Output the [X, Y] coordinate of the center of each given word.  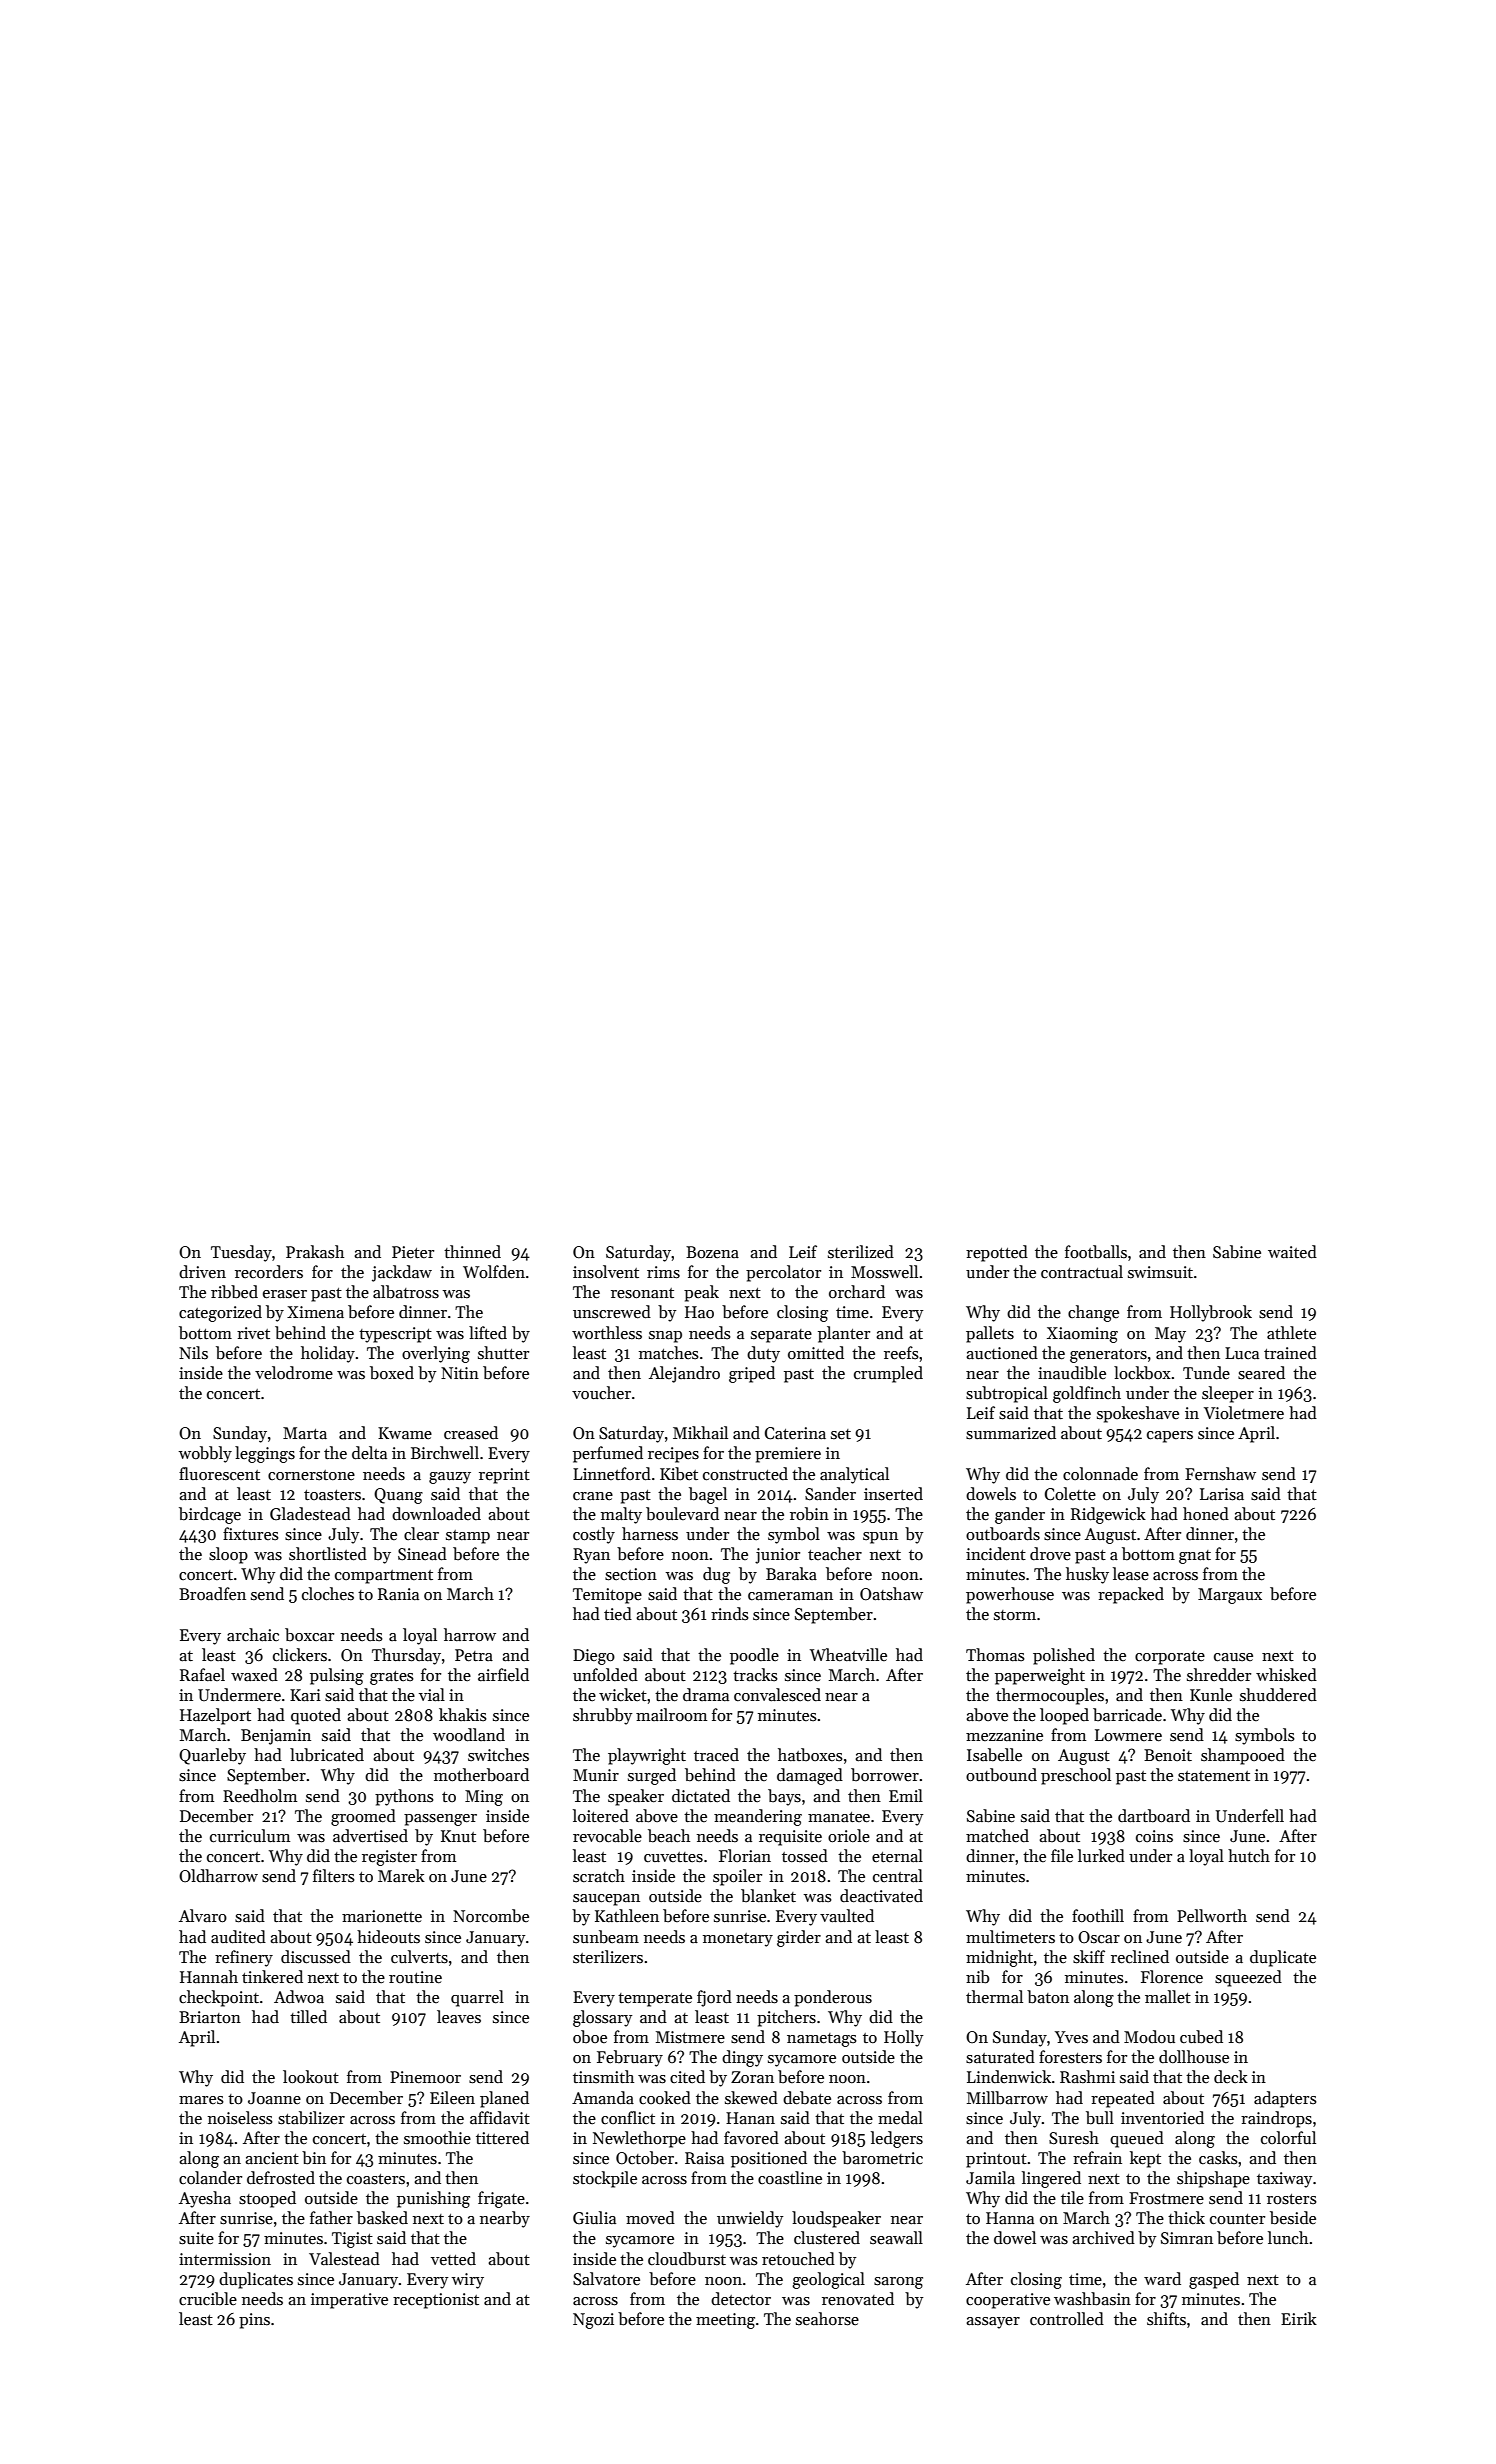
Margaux [1230, 1596]
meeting [725, 2321]
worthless [607, 1333]
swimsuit [1160, 1272]
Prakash [315, 1252]
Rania [398, 1594]
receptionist [436, 2301]
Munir [596, 1775]
